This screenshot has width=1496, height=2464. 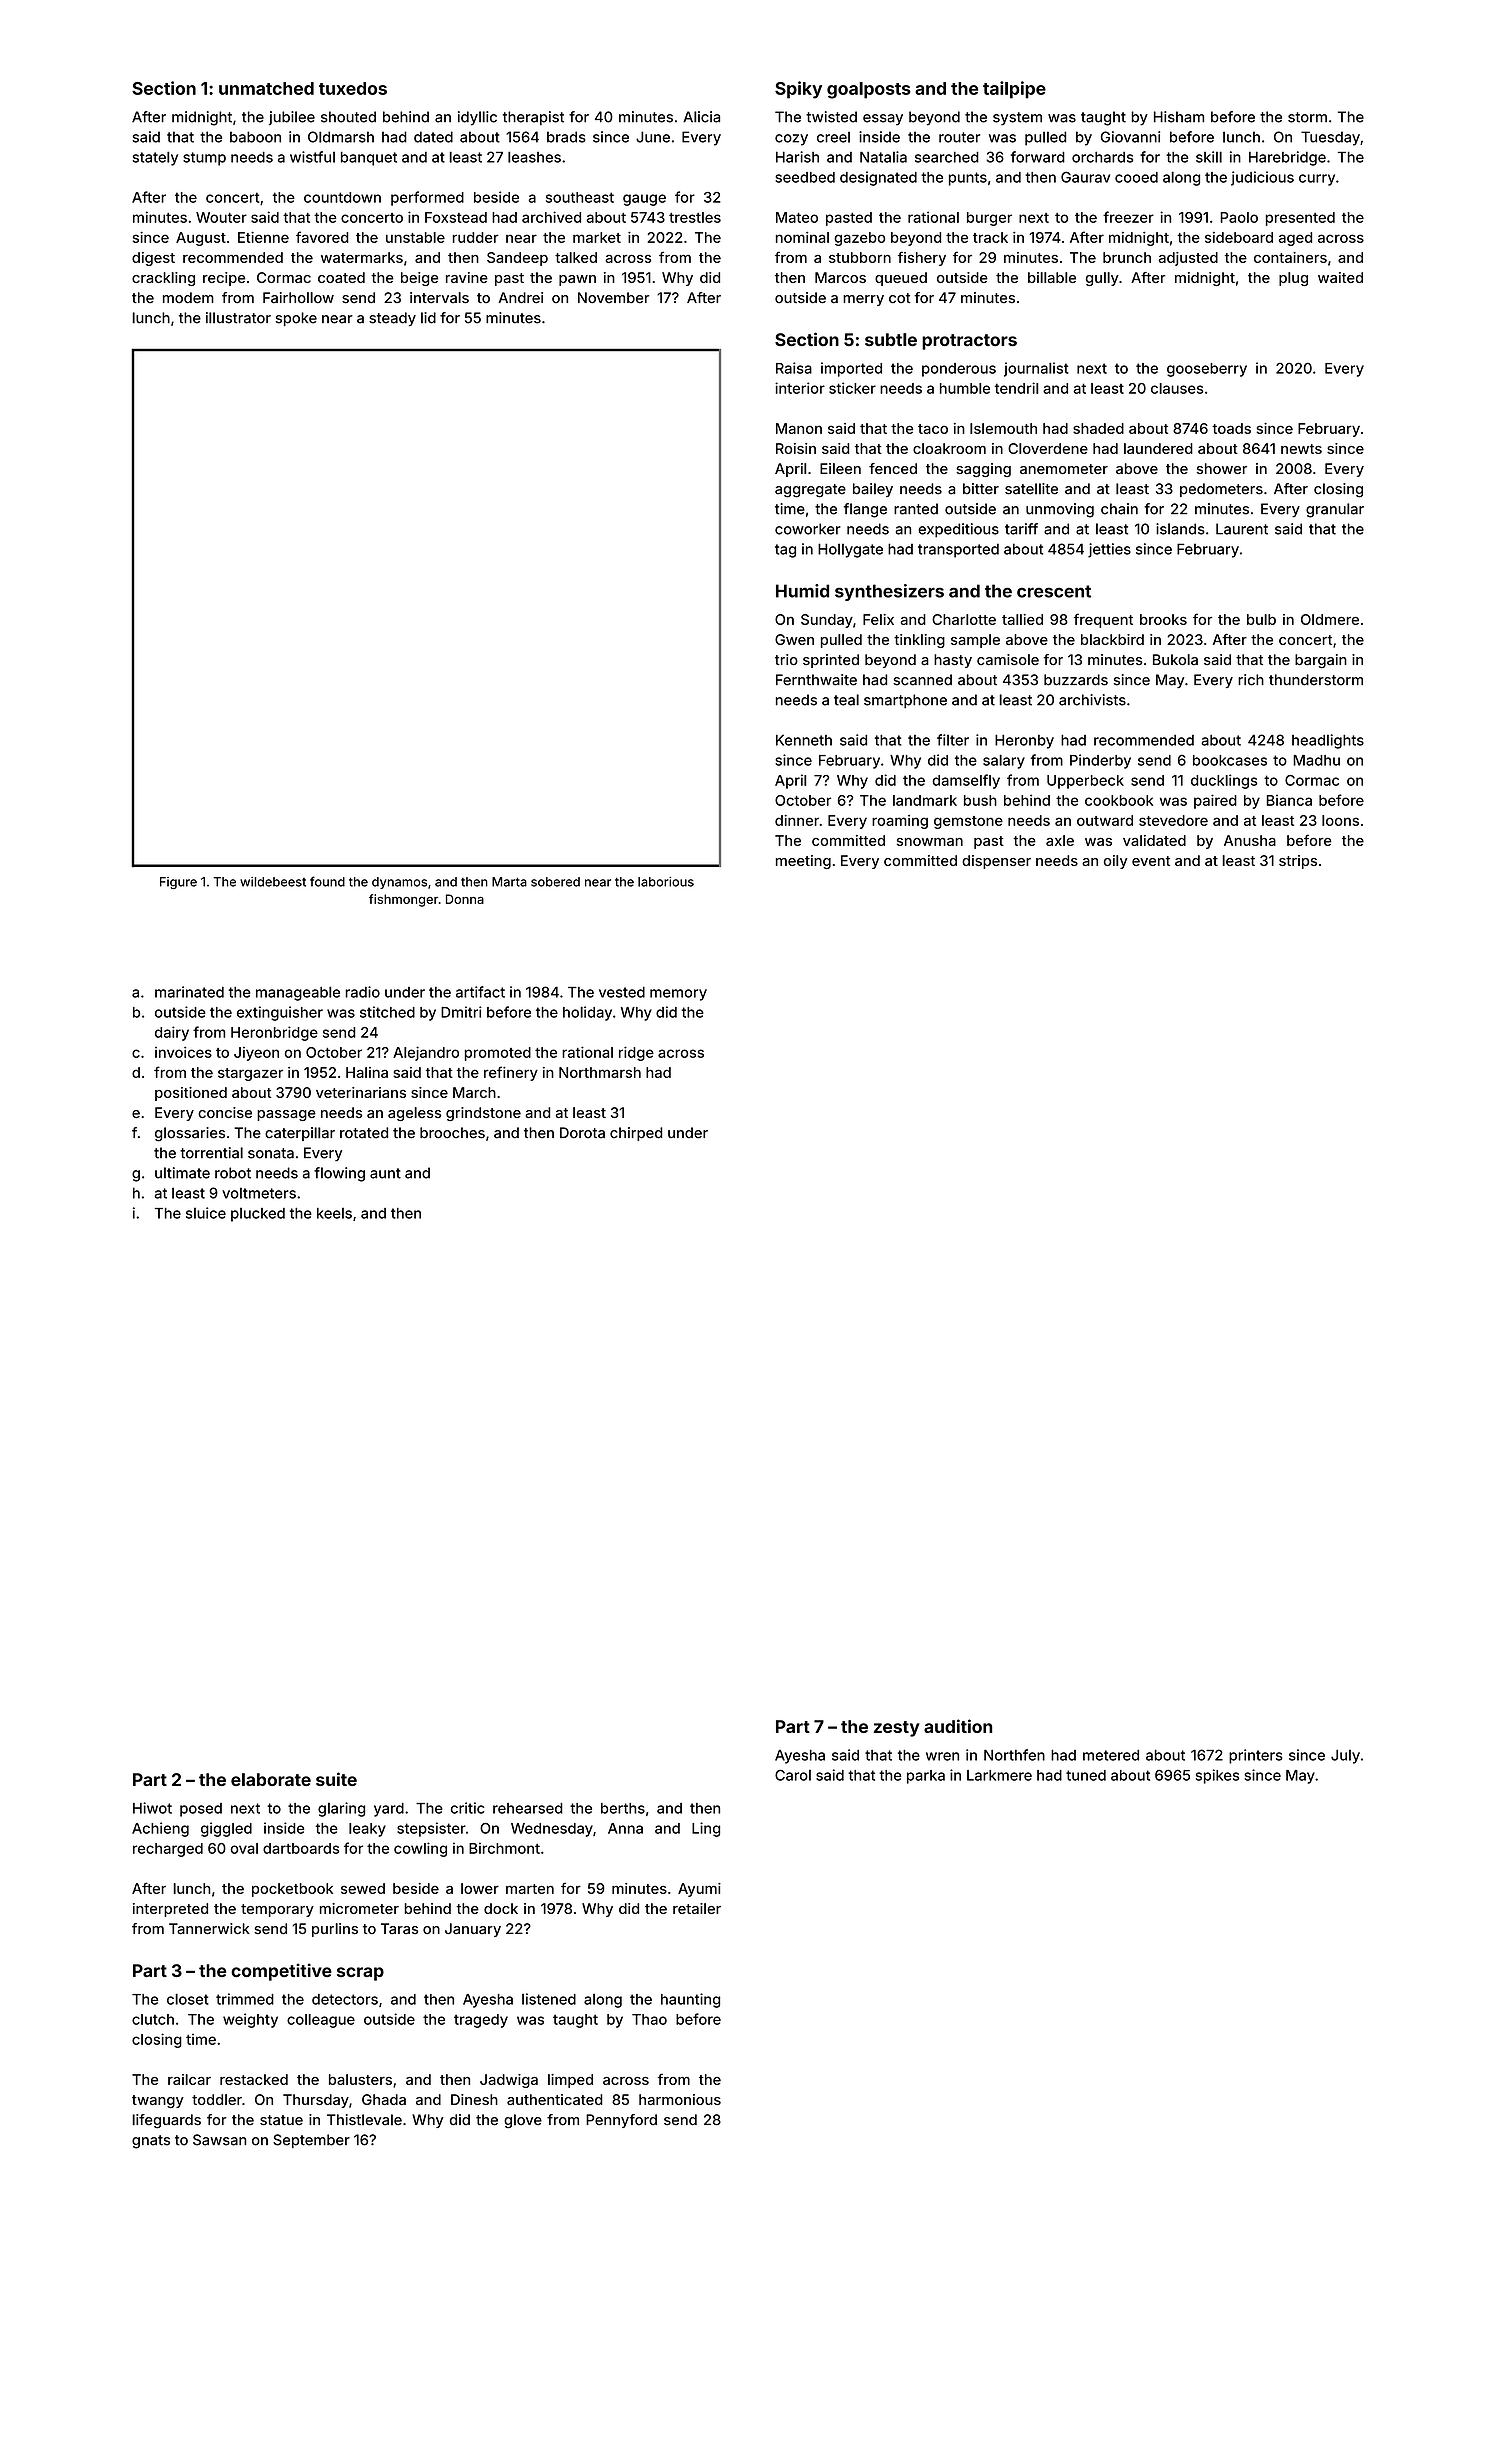 What do you see at coordinates (600, 1072) in the screenshot?
I see `Northmarsh` at bounding box center [600, 1072].
